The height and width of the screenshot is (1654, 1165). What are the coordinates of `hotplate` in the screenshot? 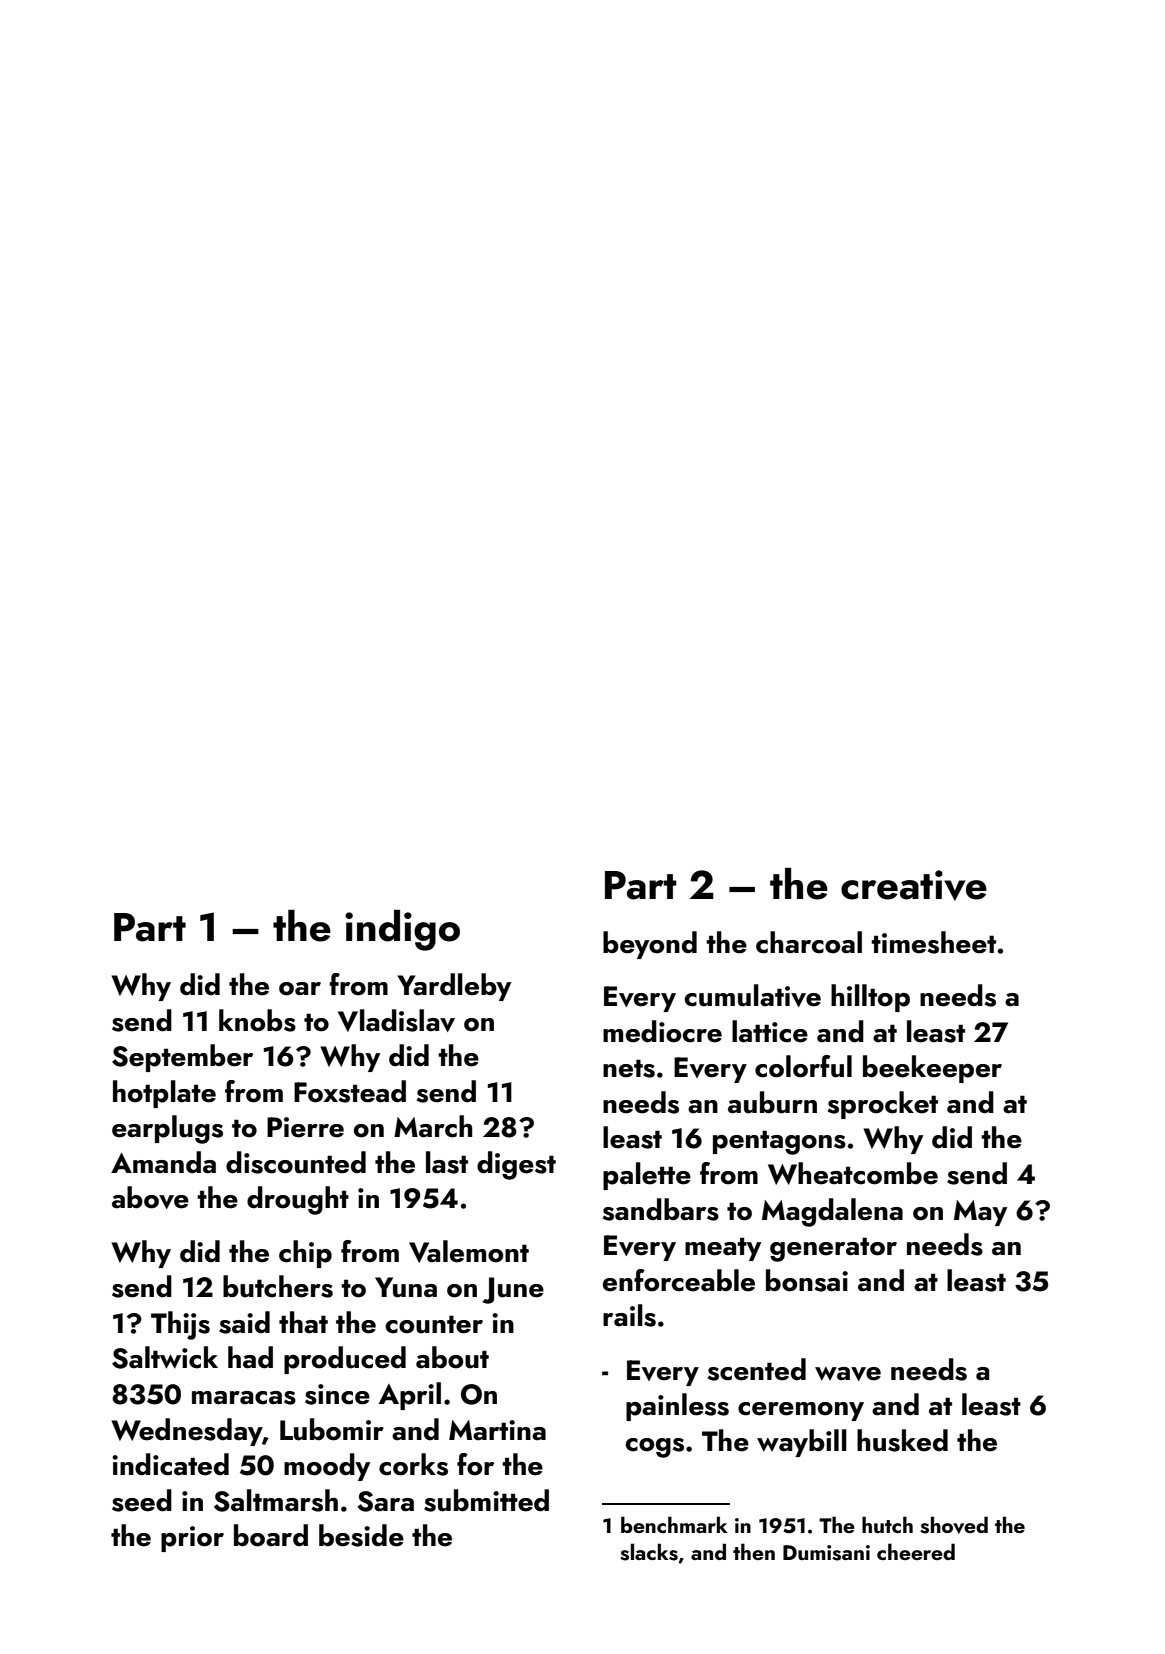 It's located at (164, 1094).
